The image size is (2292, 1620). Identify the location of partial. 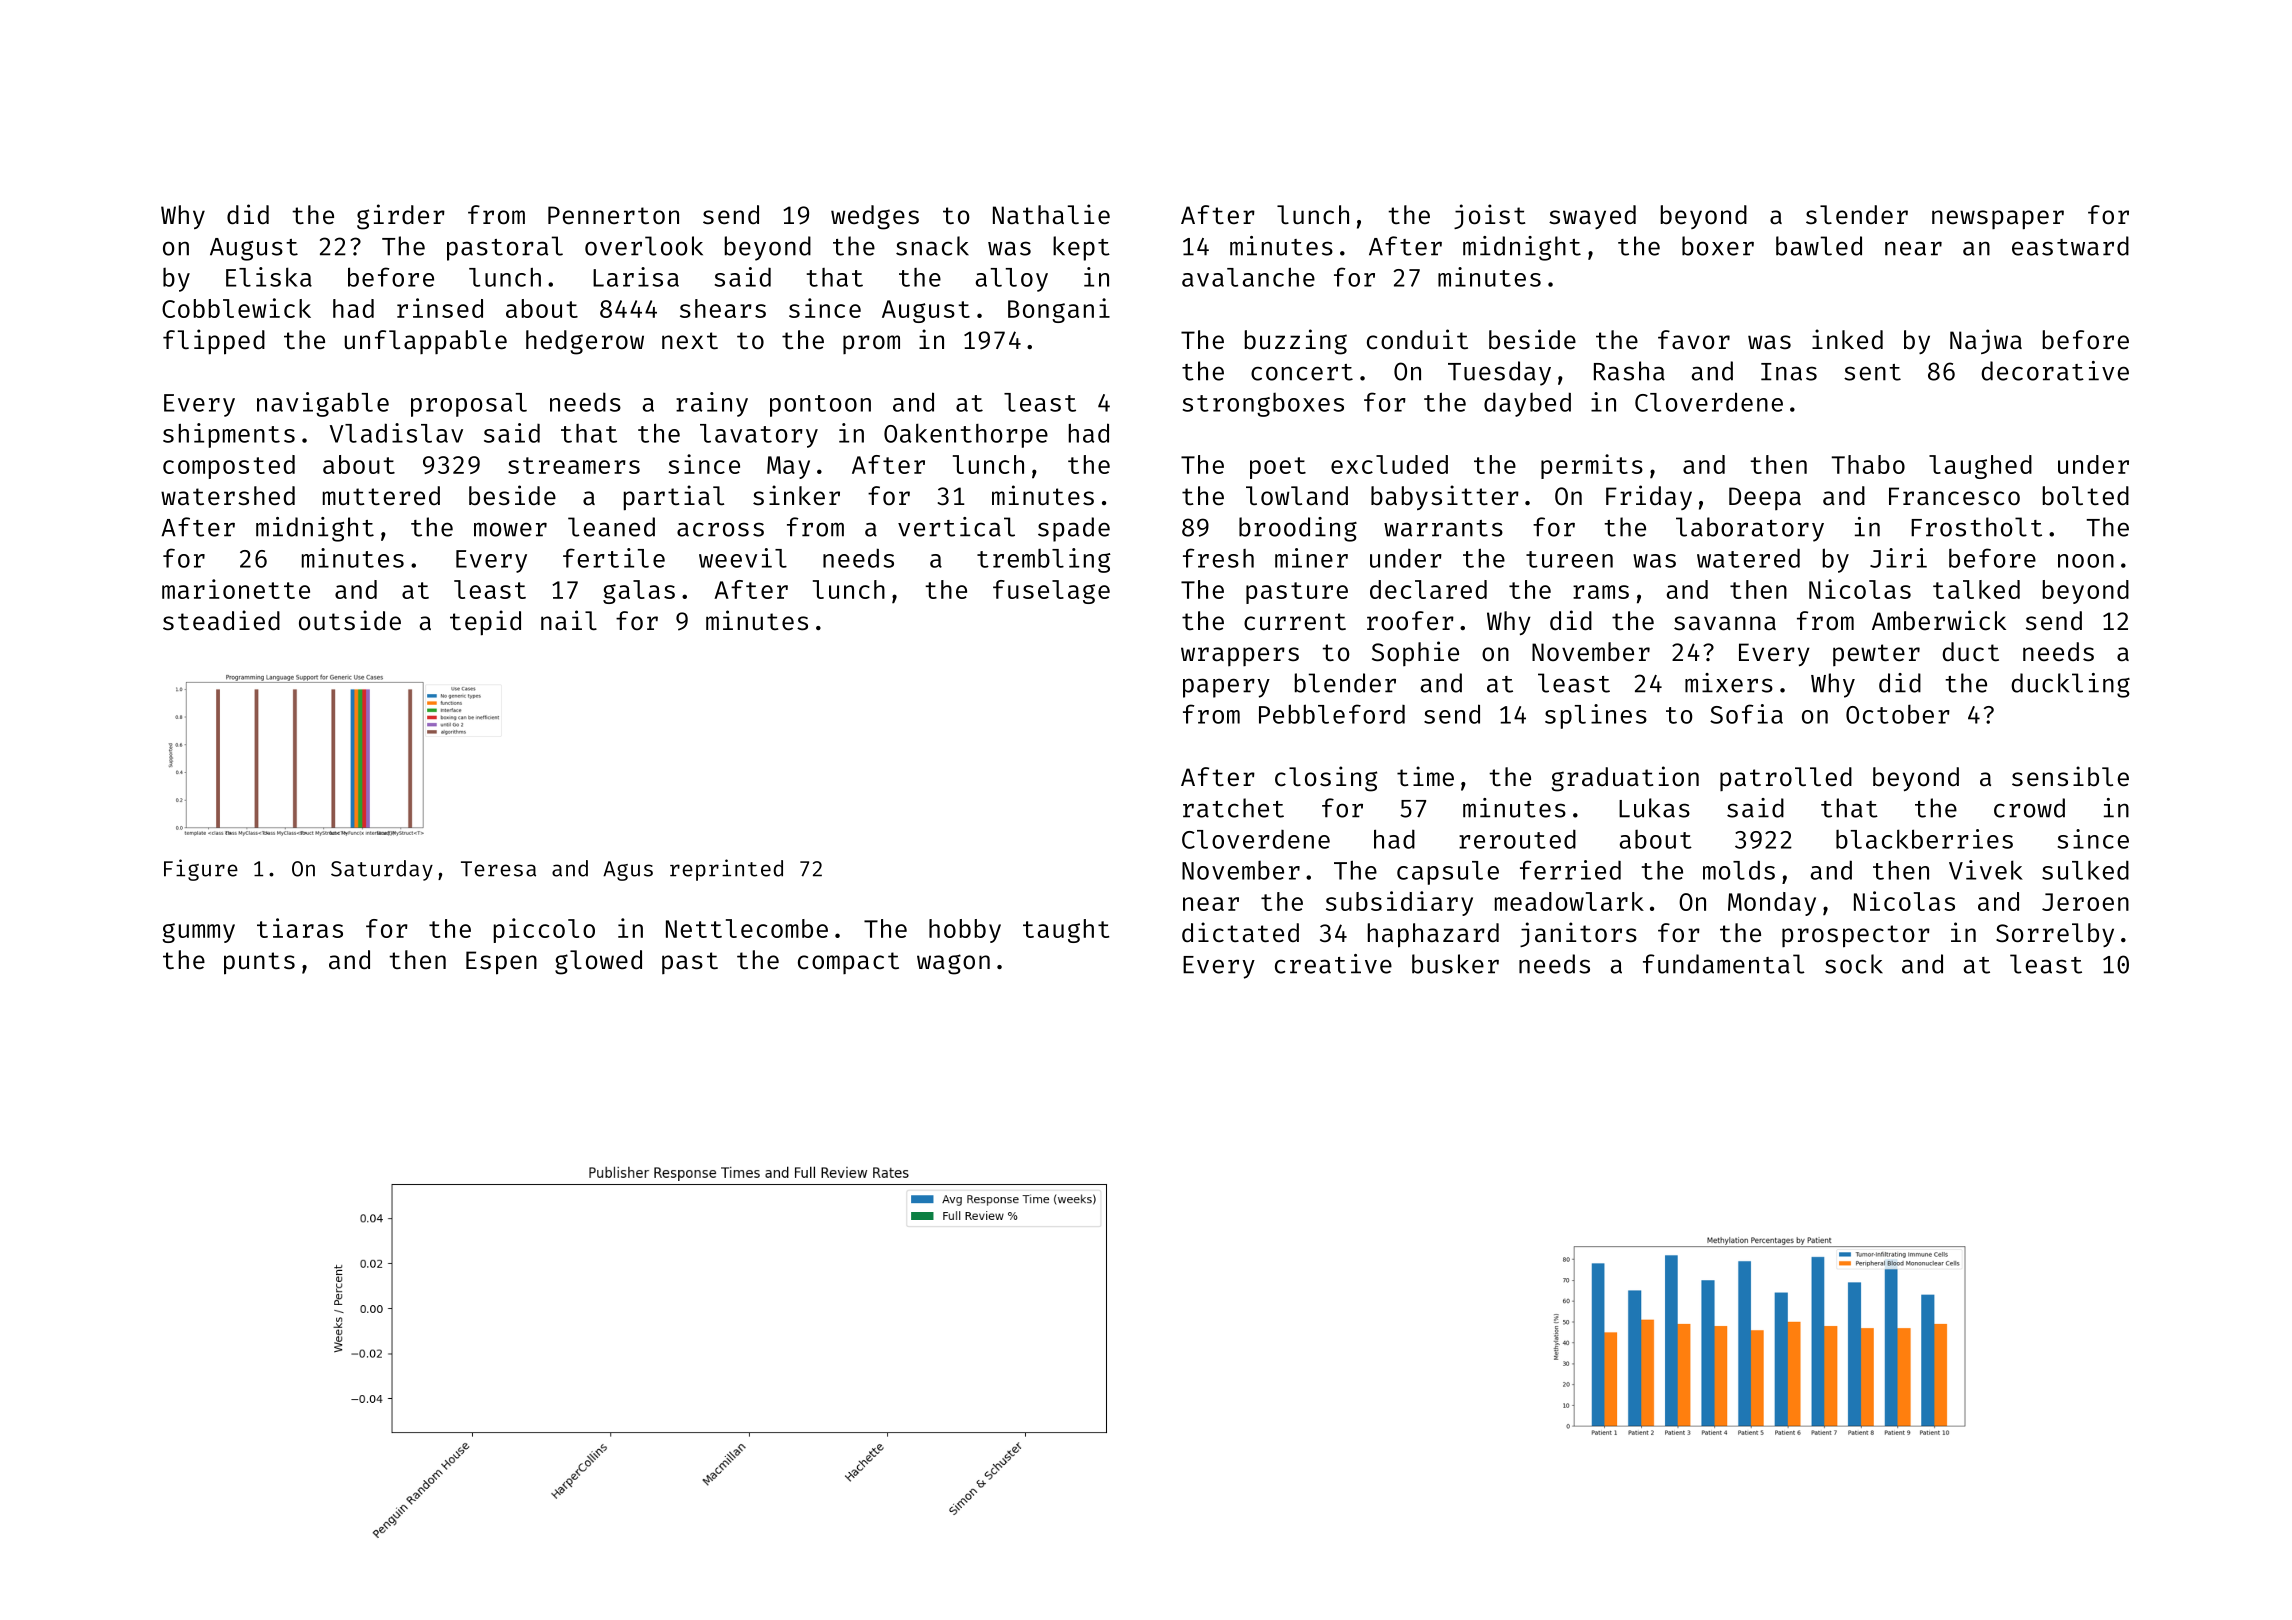
(674, 498).
